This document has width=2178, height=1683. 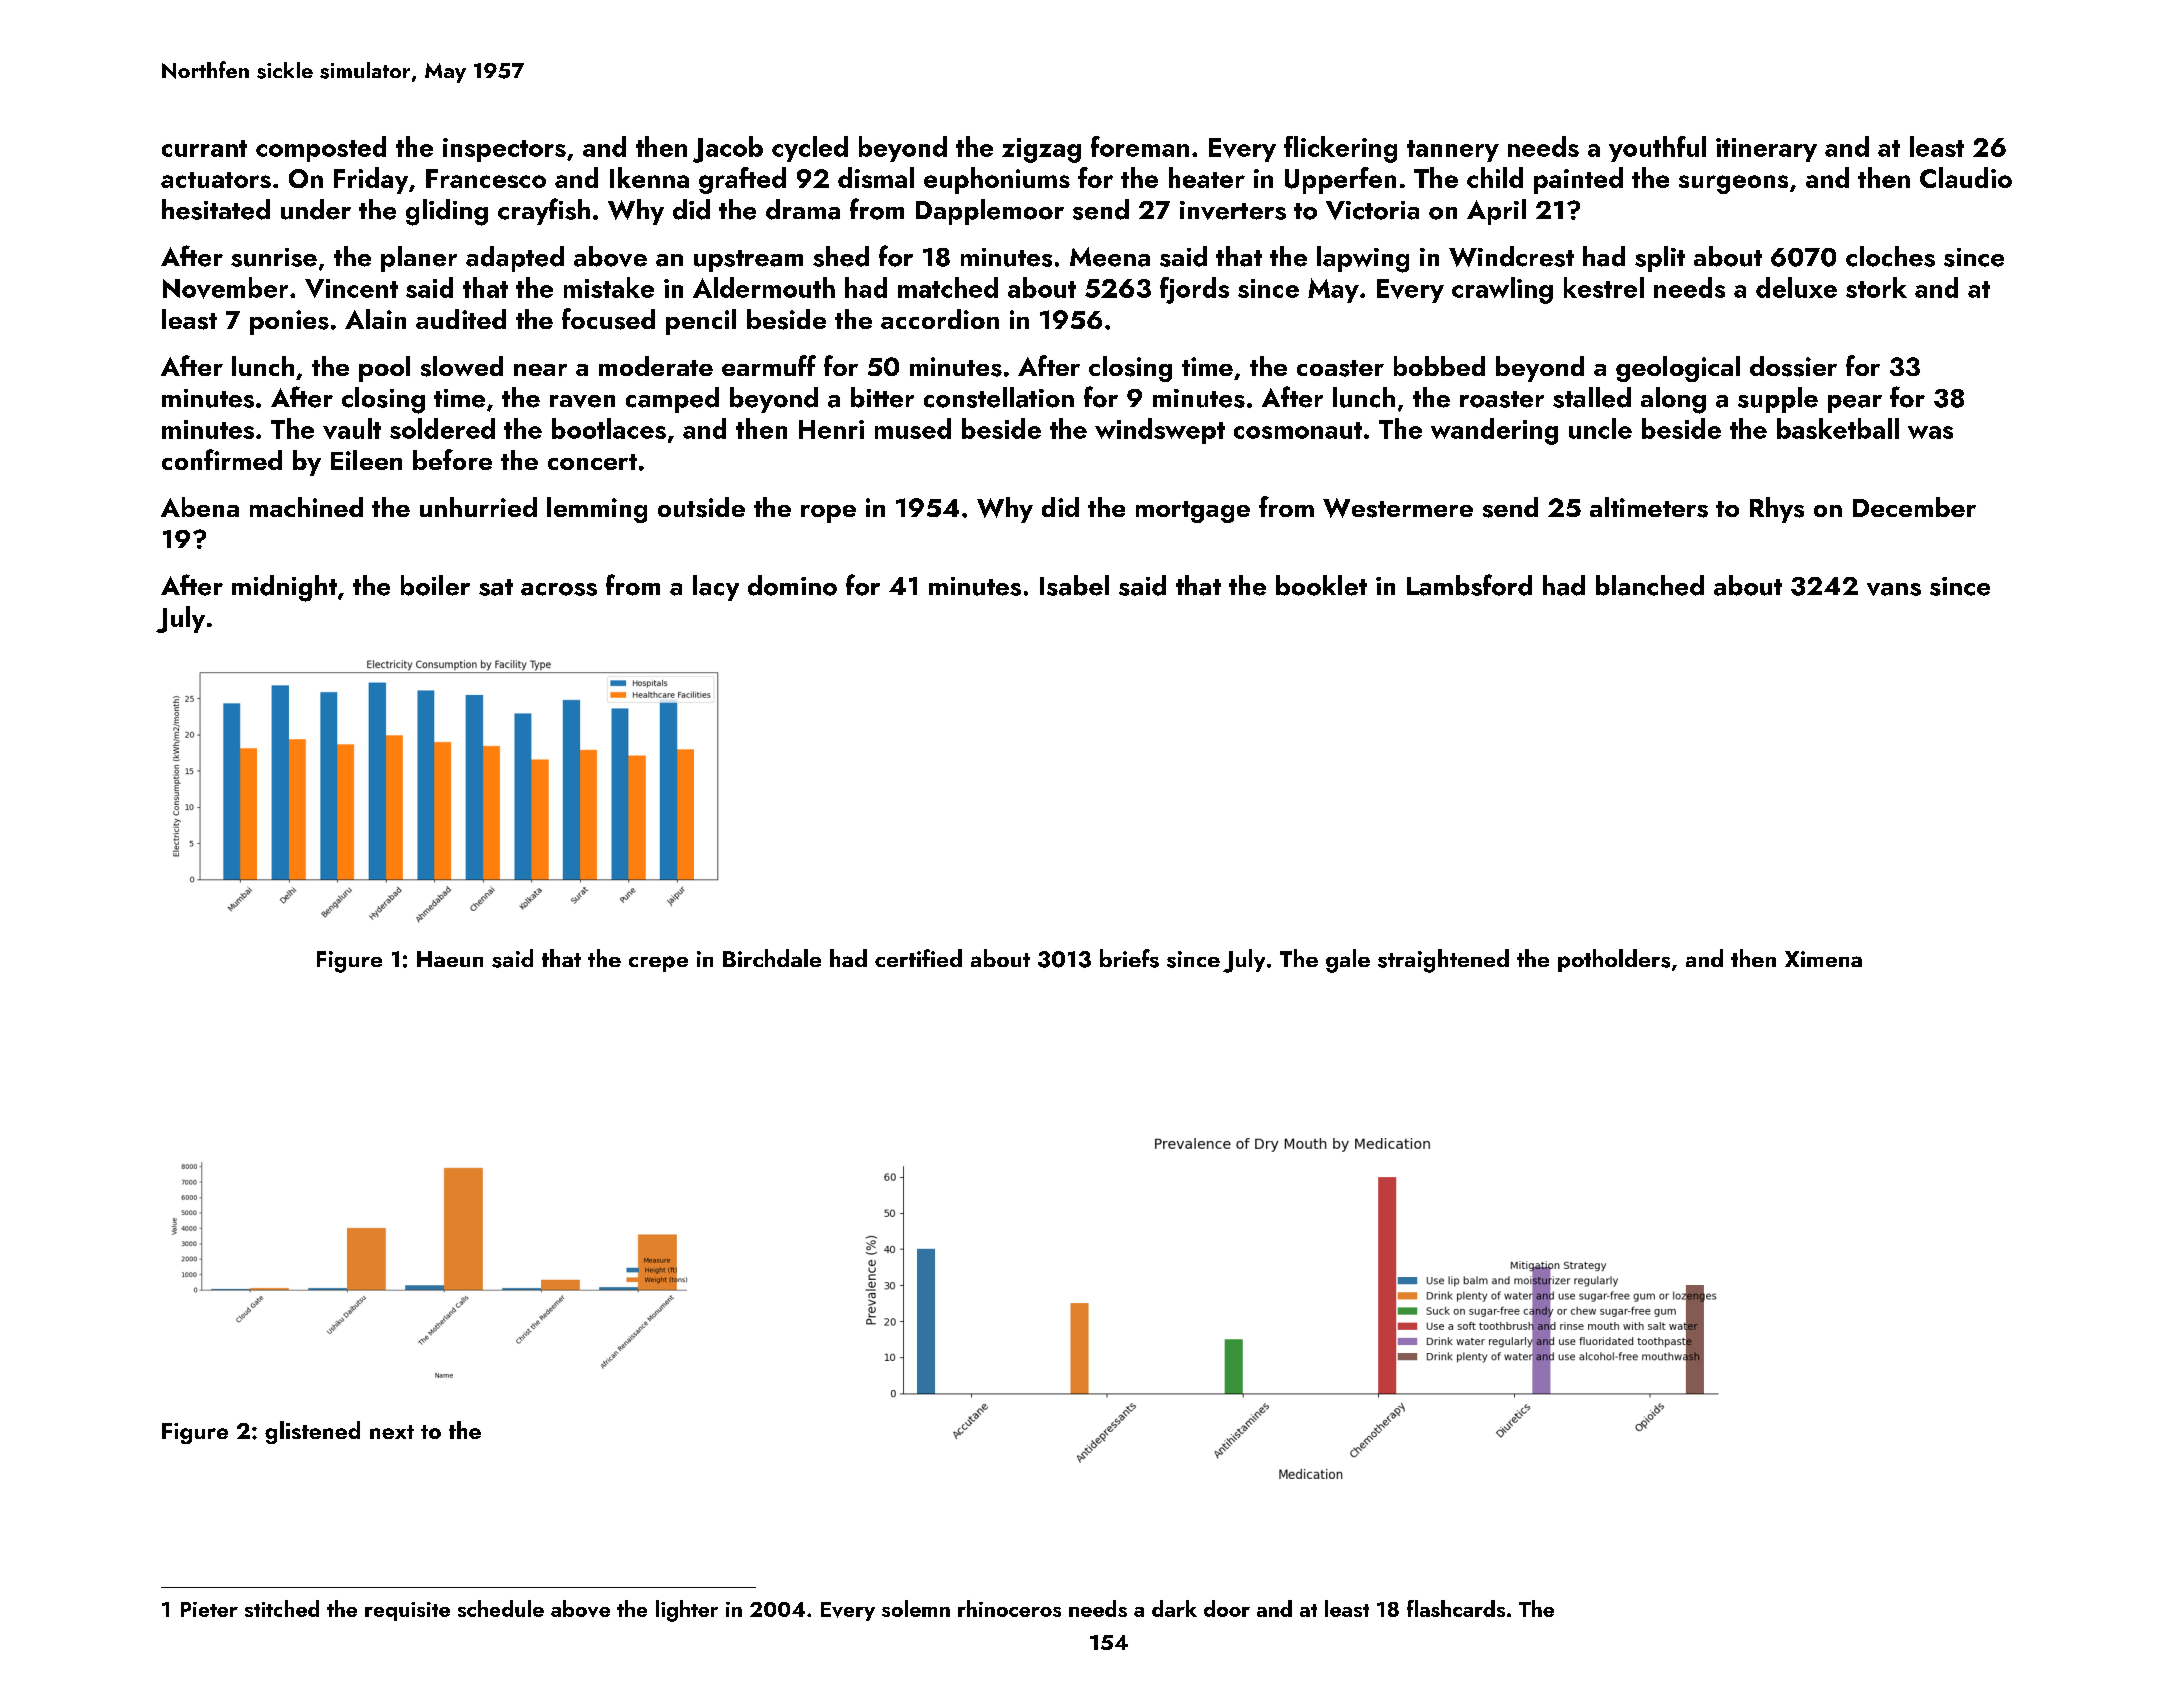 What do you see at coordinates (1823, 959) in the document?
I see `Ximena` at bounding box center [1823, 959].
